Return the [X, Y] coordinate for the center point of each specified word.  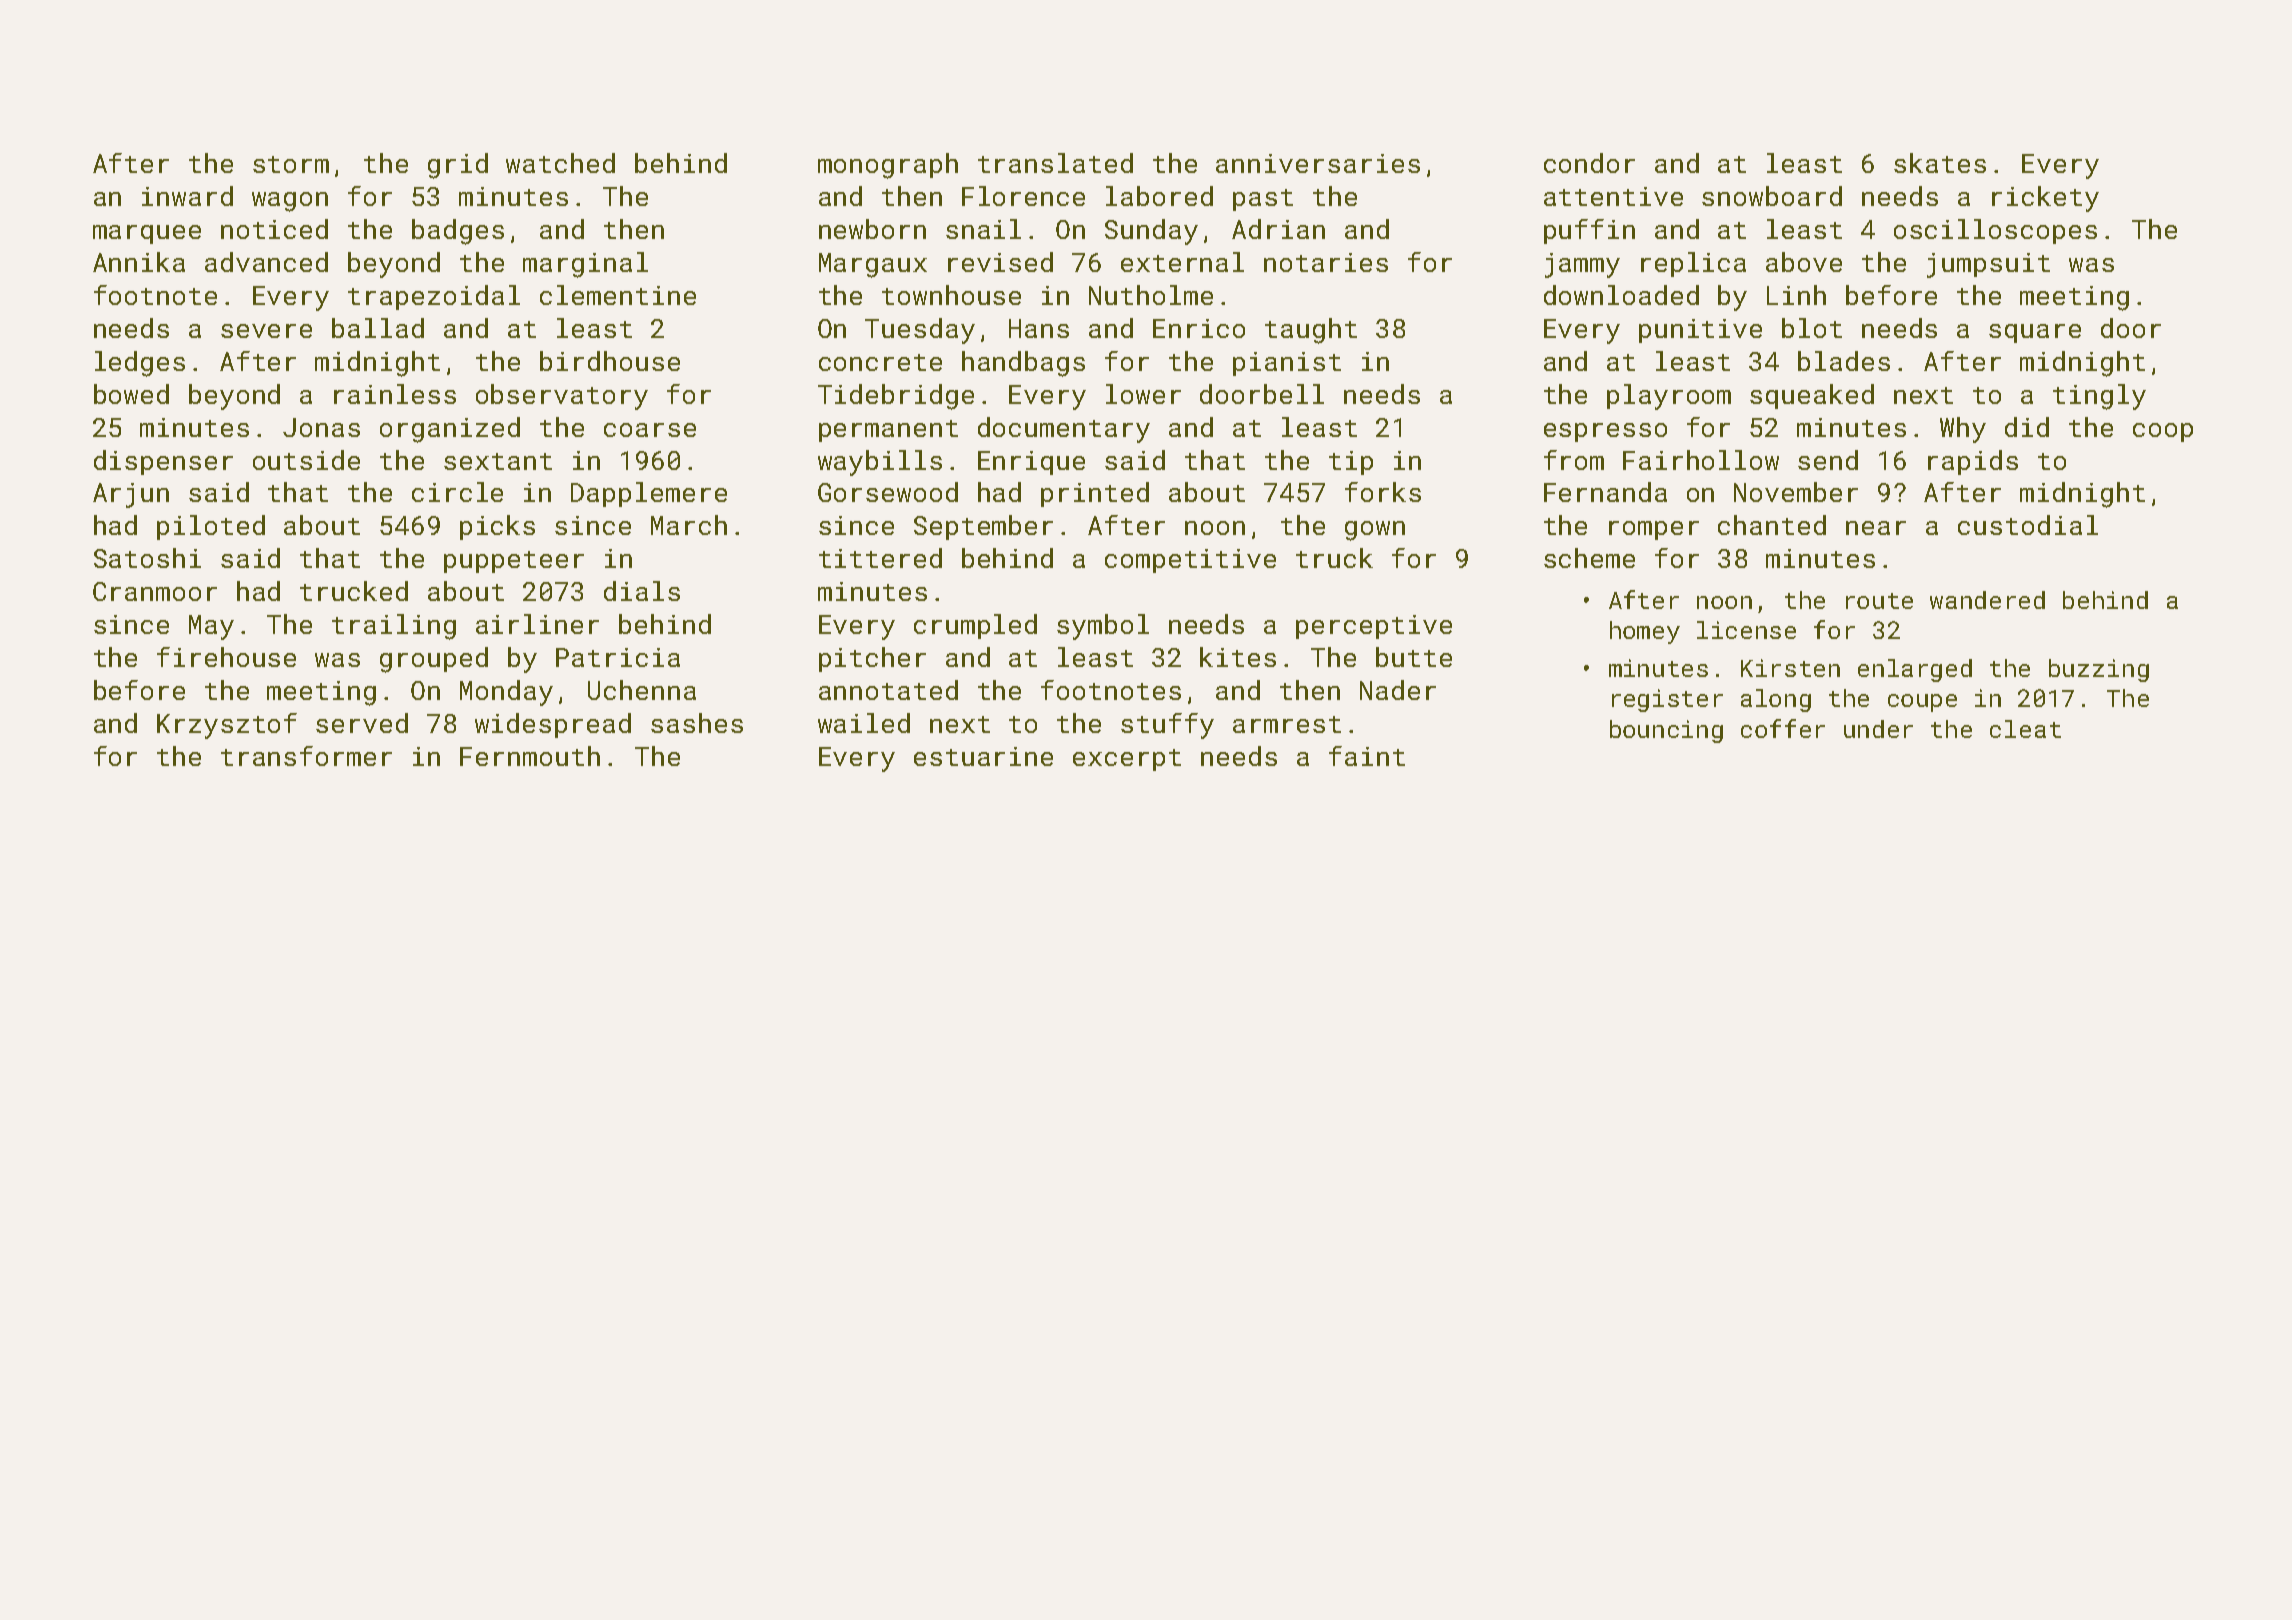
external [1182, 262]
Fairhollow [1701, 460]
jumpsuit [1988, 265]
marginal [585, 265]
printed [1095, 494]
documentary [1064, 430]
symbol [1103, 627]
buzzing [2099, 670]
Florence [1023, 196]
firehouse [226, 657]
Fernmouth [530, 756]
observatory [562, 397]
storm [291, 164]
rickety [2045, 199]
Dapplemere [649, 494]
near [1876, 528]
